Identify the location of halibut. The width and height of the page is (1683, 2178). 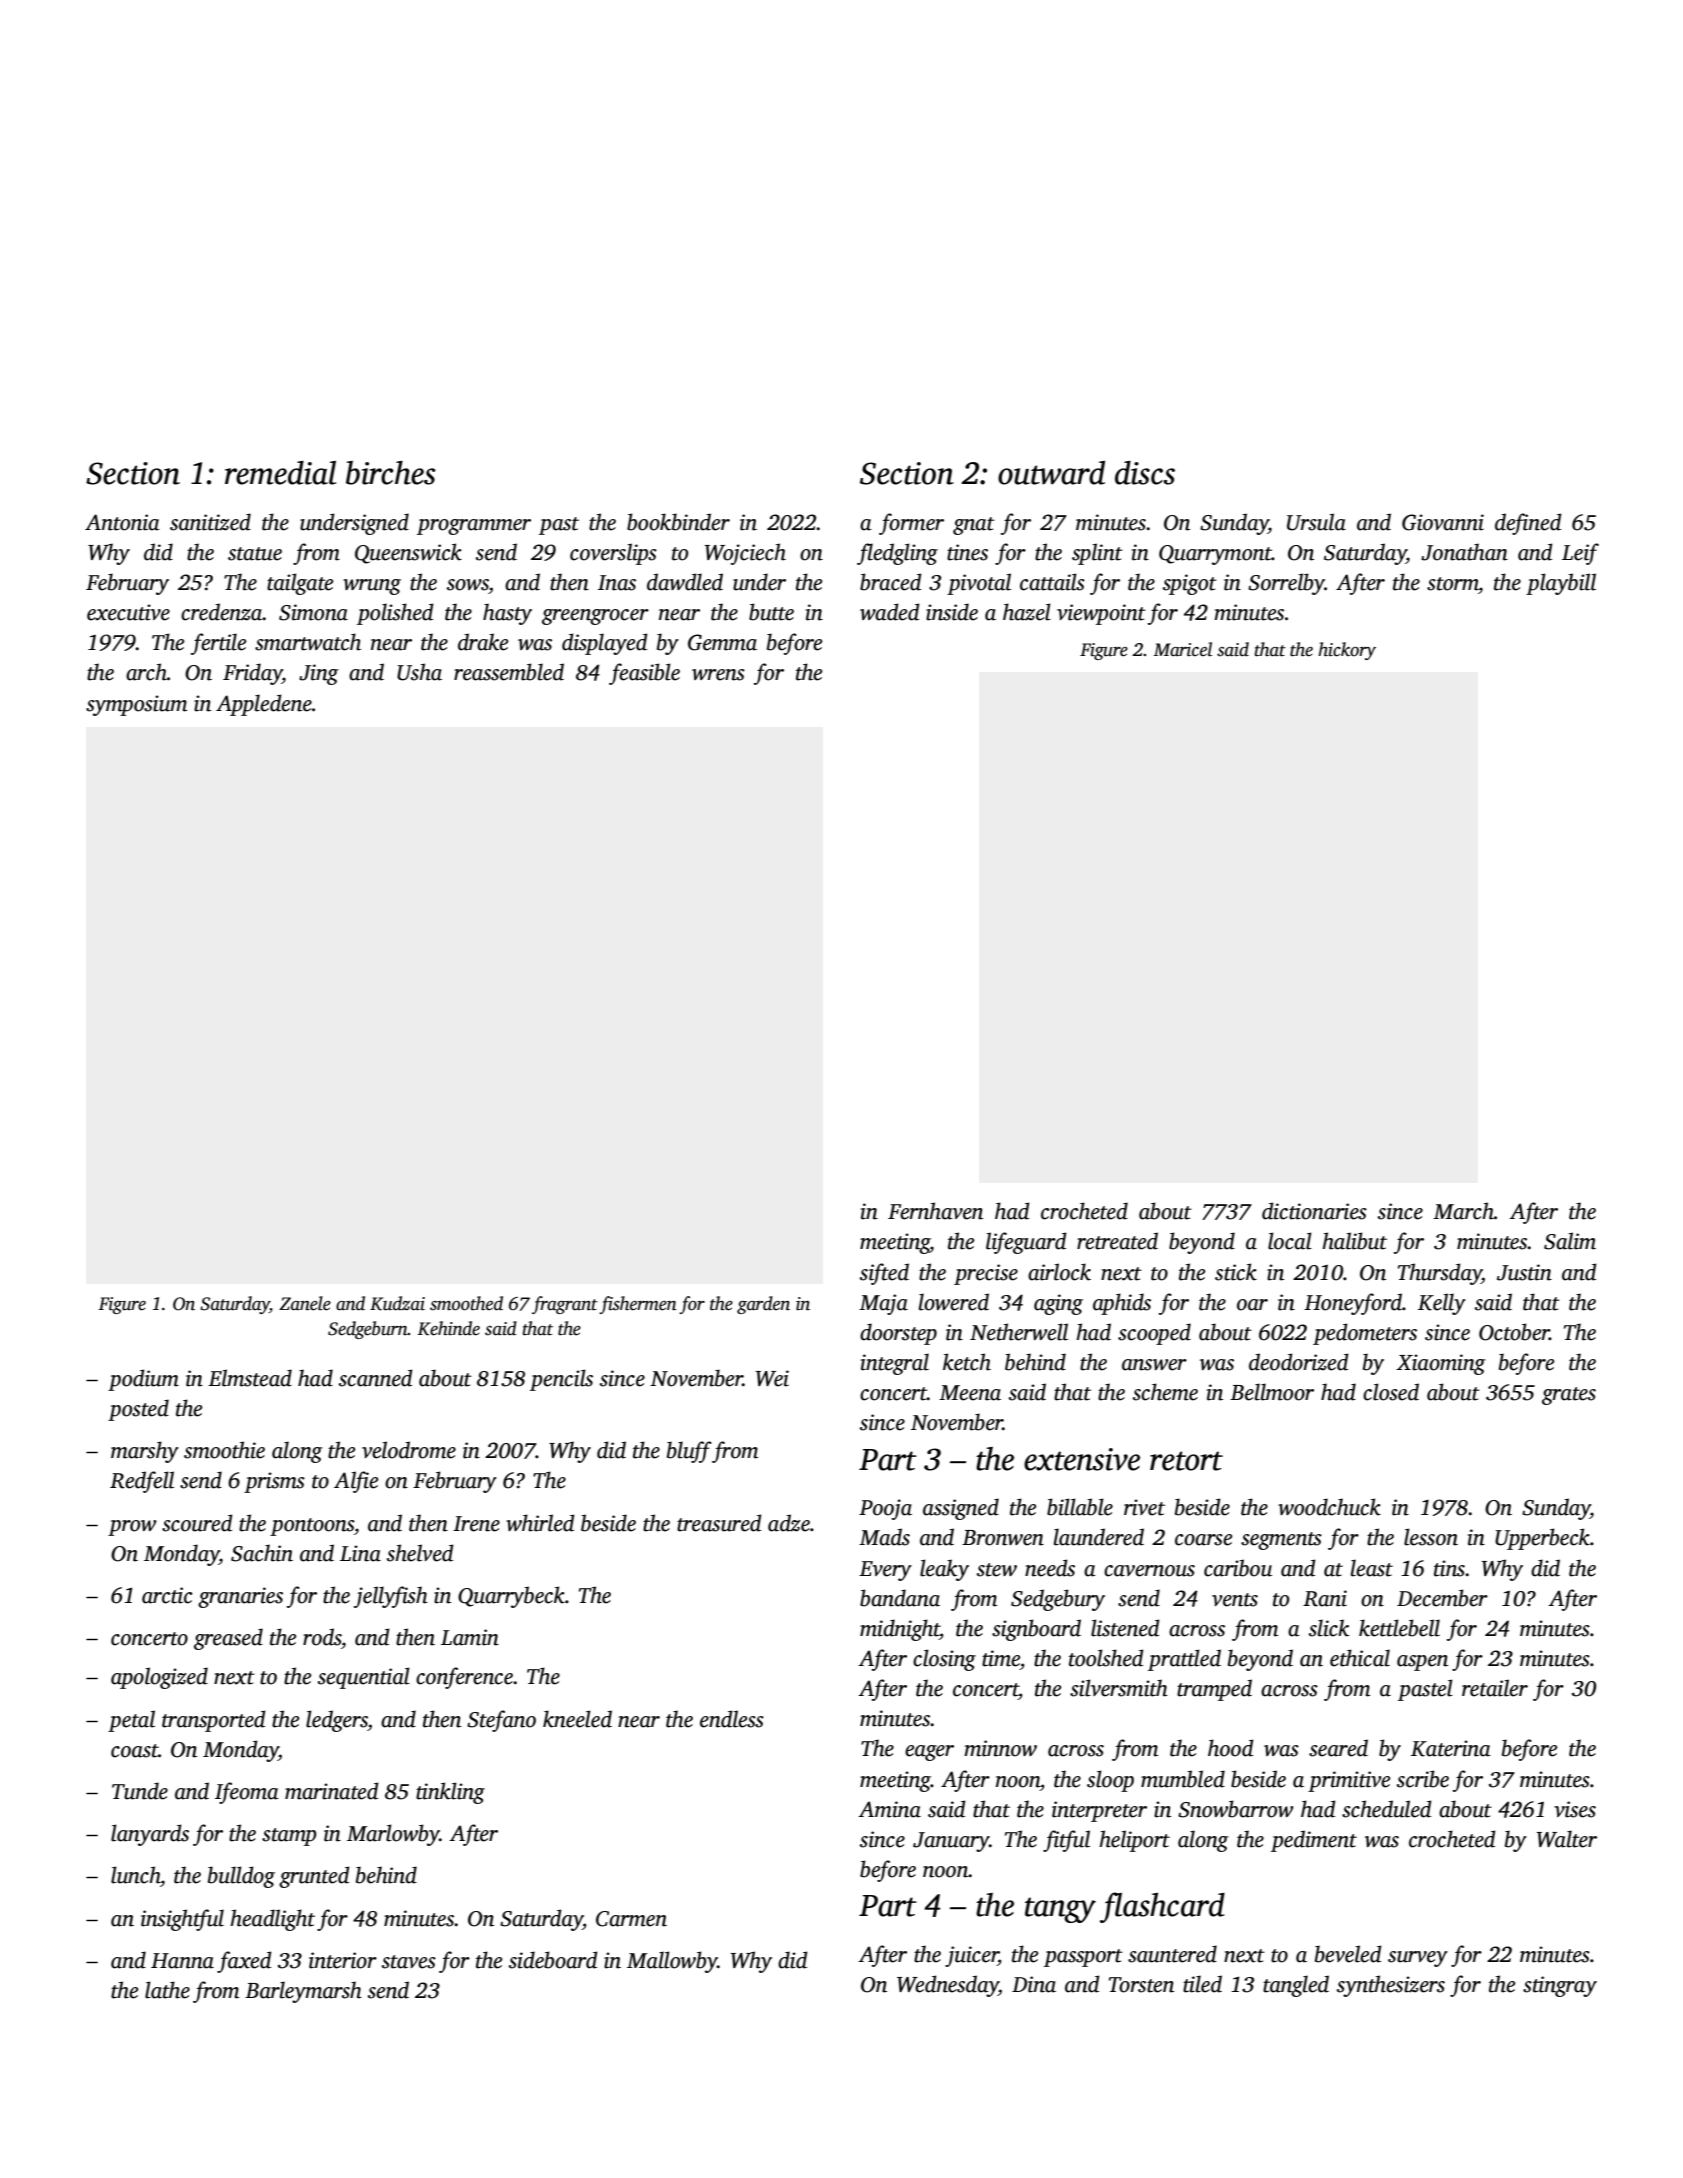
(1354, 1241).
